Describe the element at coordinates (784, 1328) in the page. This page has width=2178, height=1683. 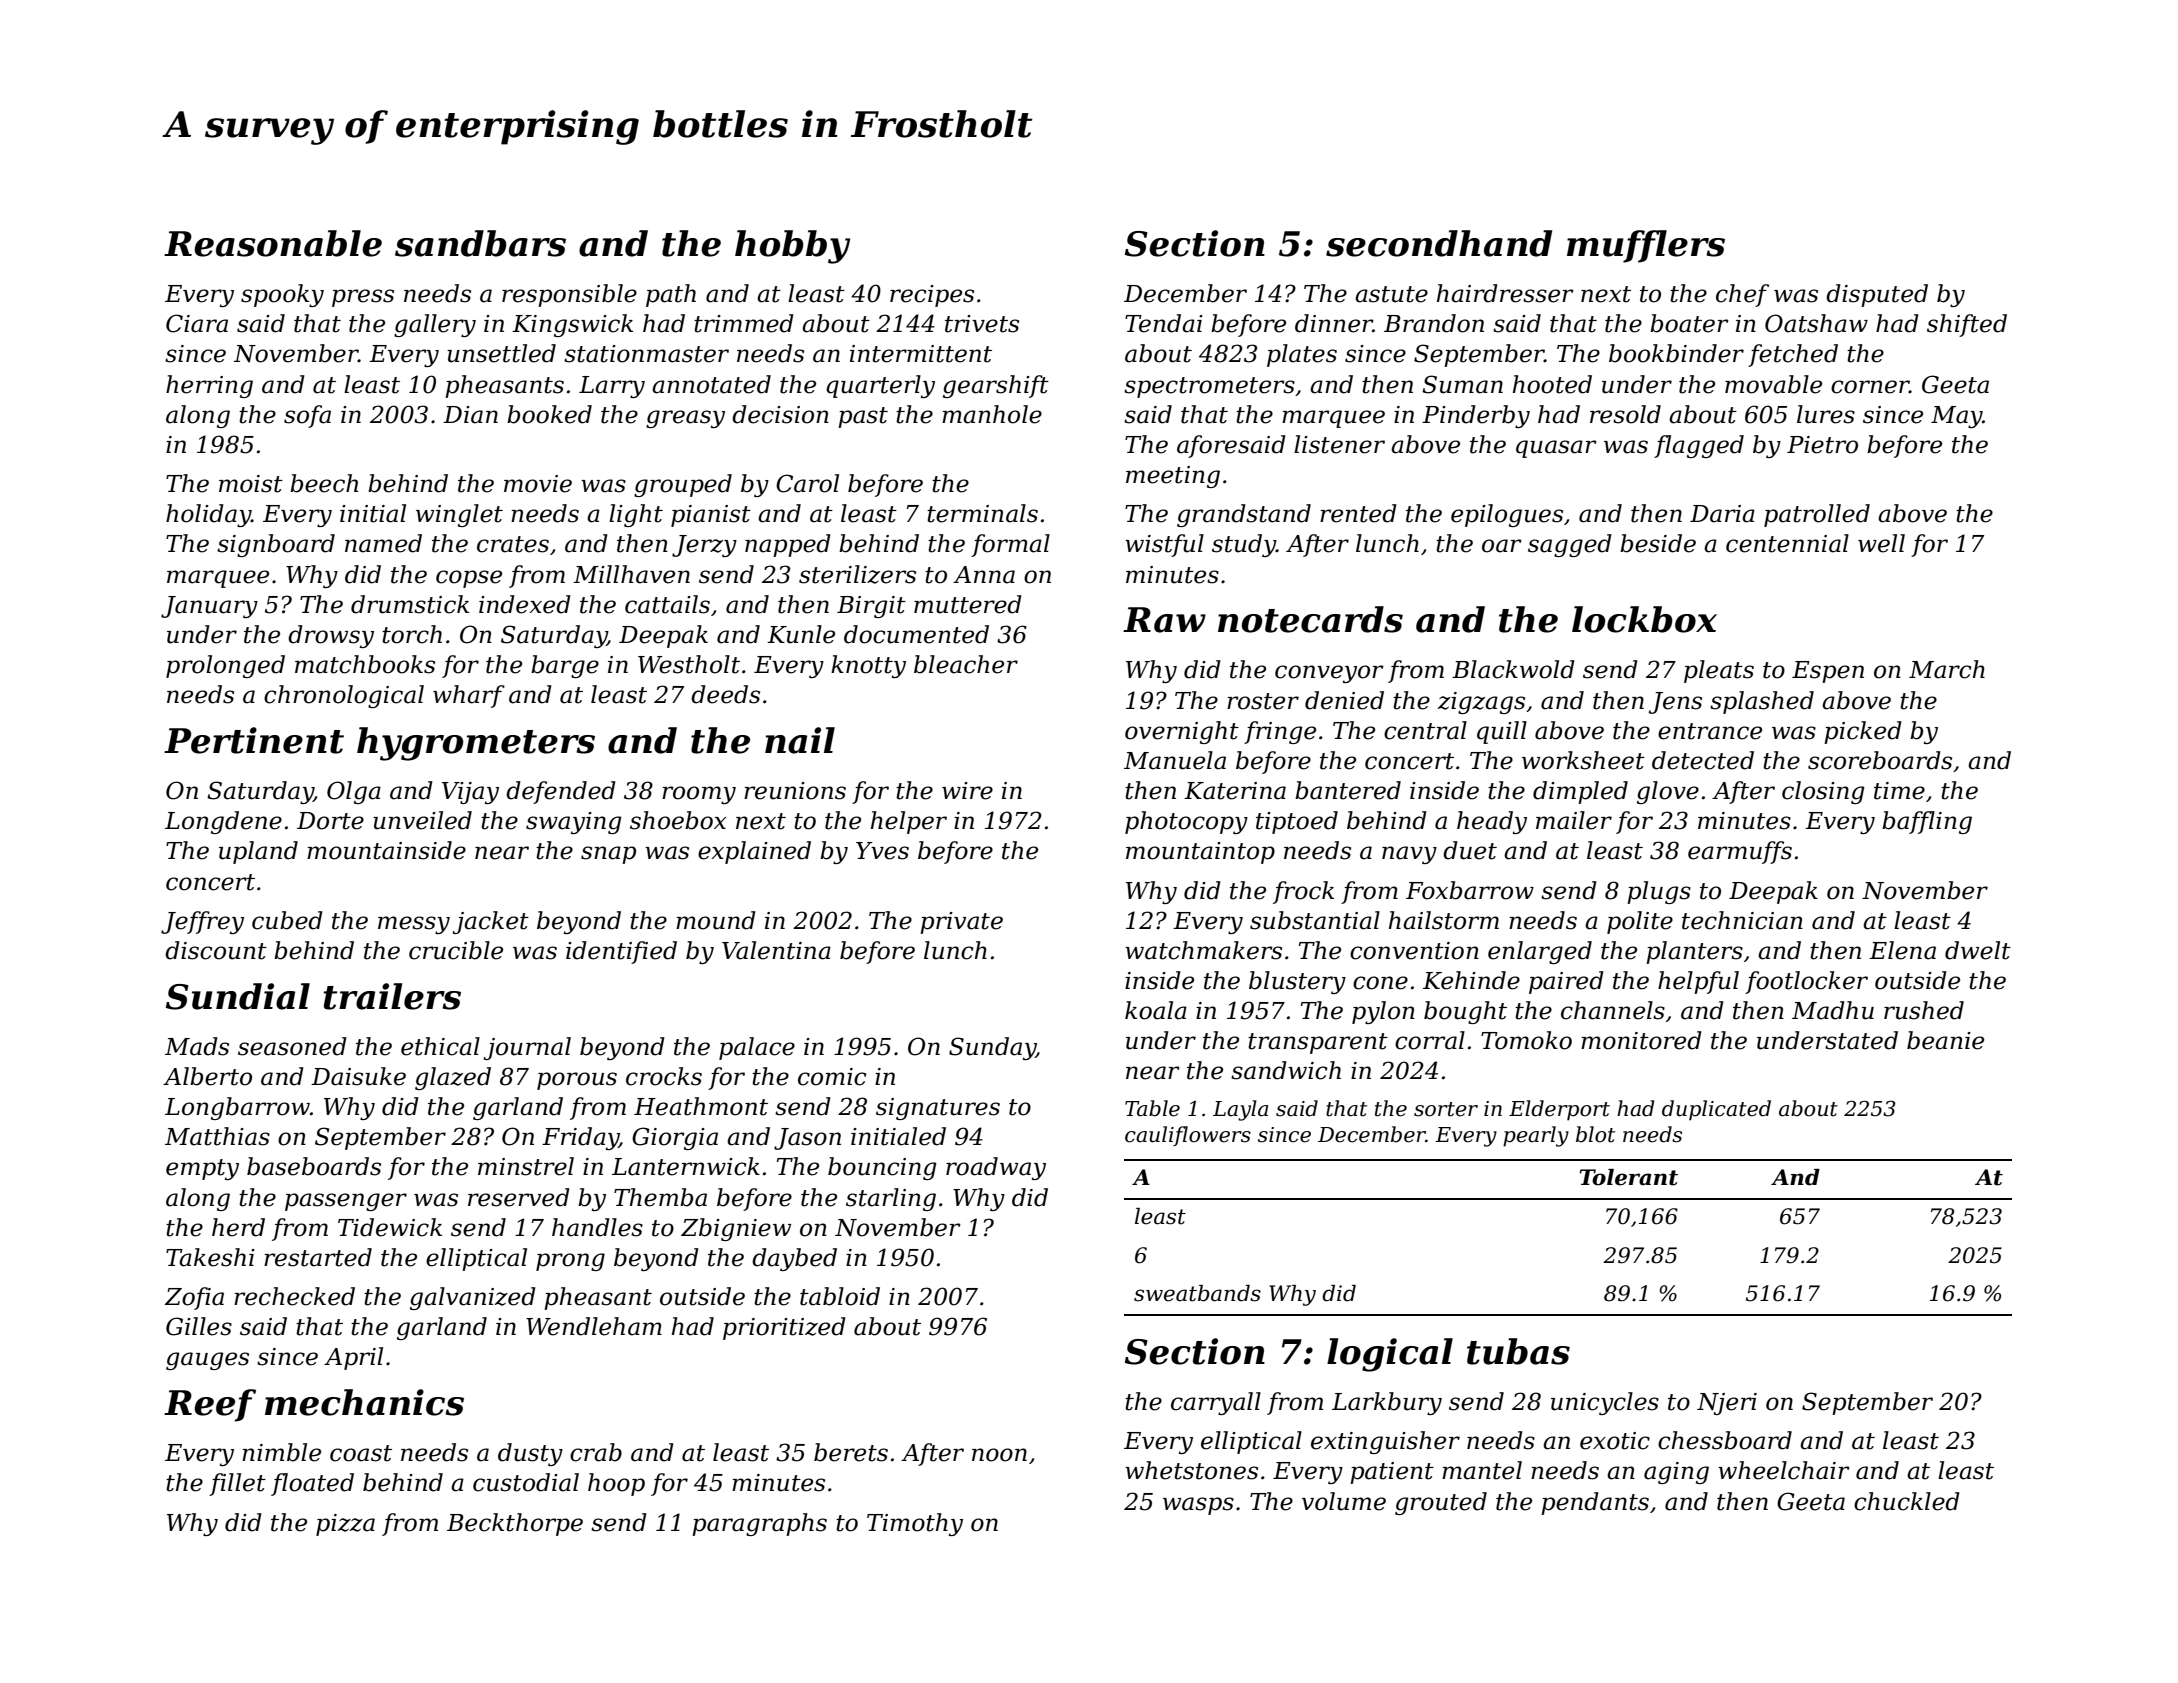
I see `prioritized` at that location.
